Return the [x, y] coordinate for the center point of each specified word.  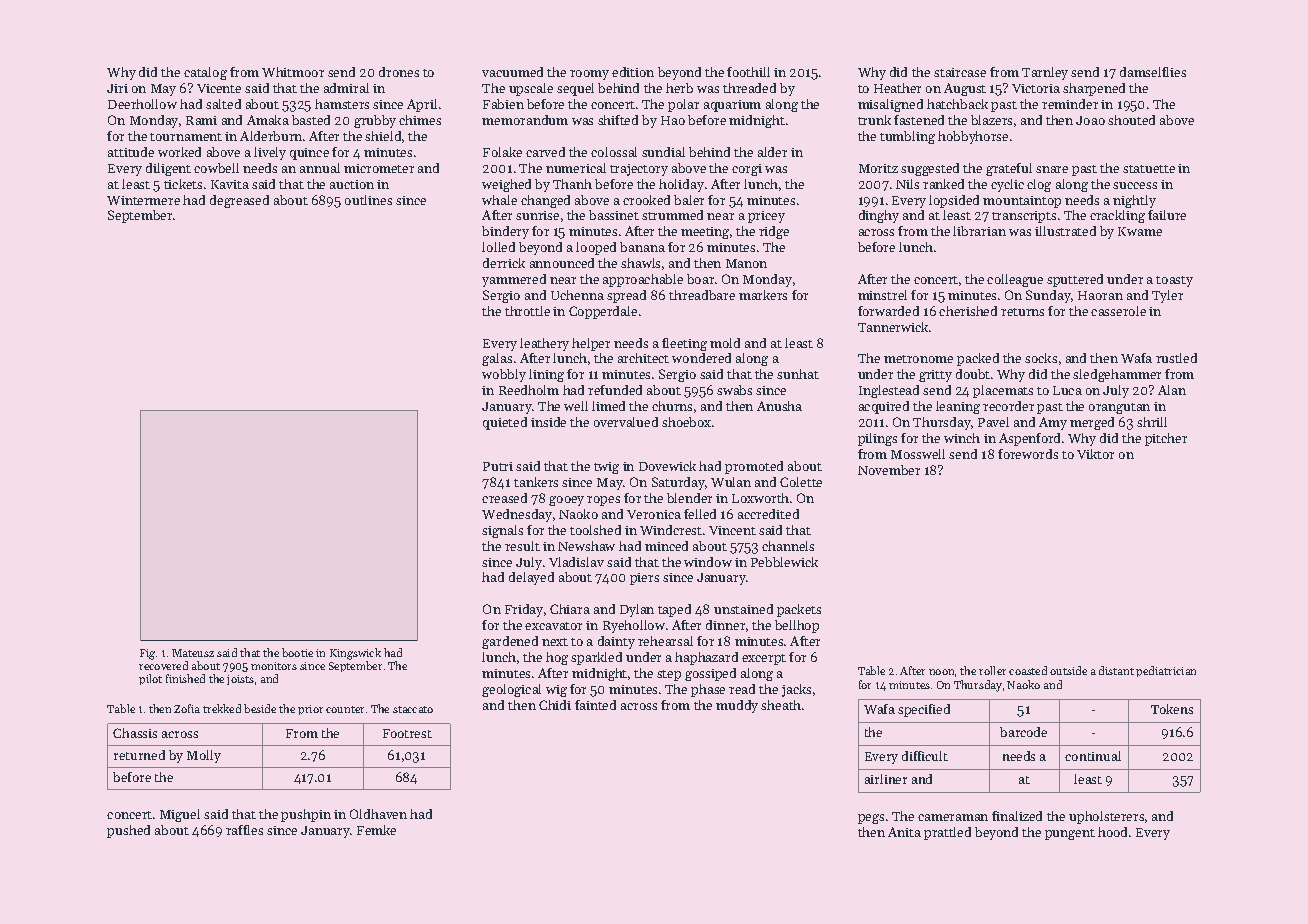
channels [788, 546]
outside [1068, 670]
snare [1052, 169]
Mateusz [193, 653]
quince [309, 154]
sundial [663, 152]
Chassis [135, 733]
